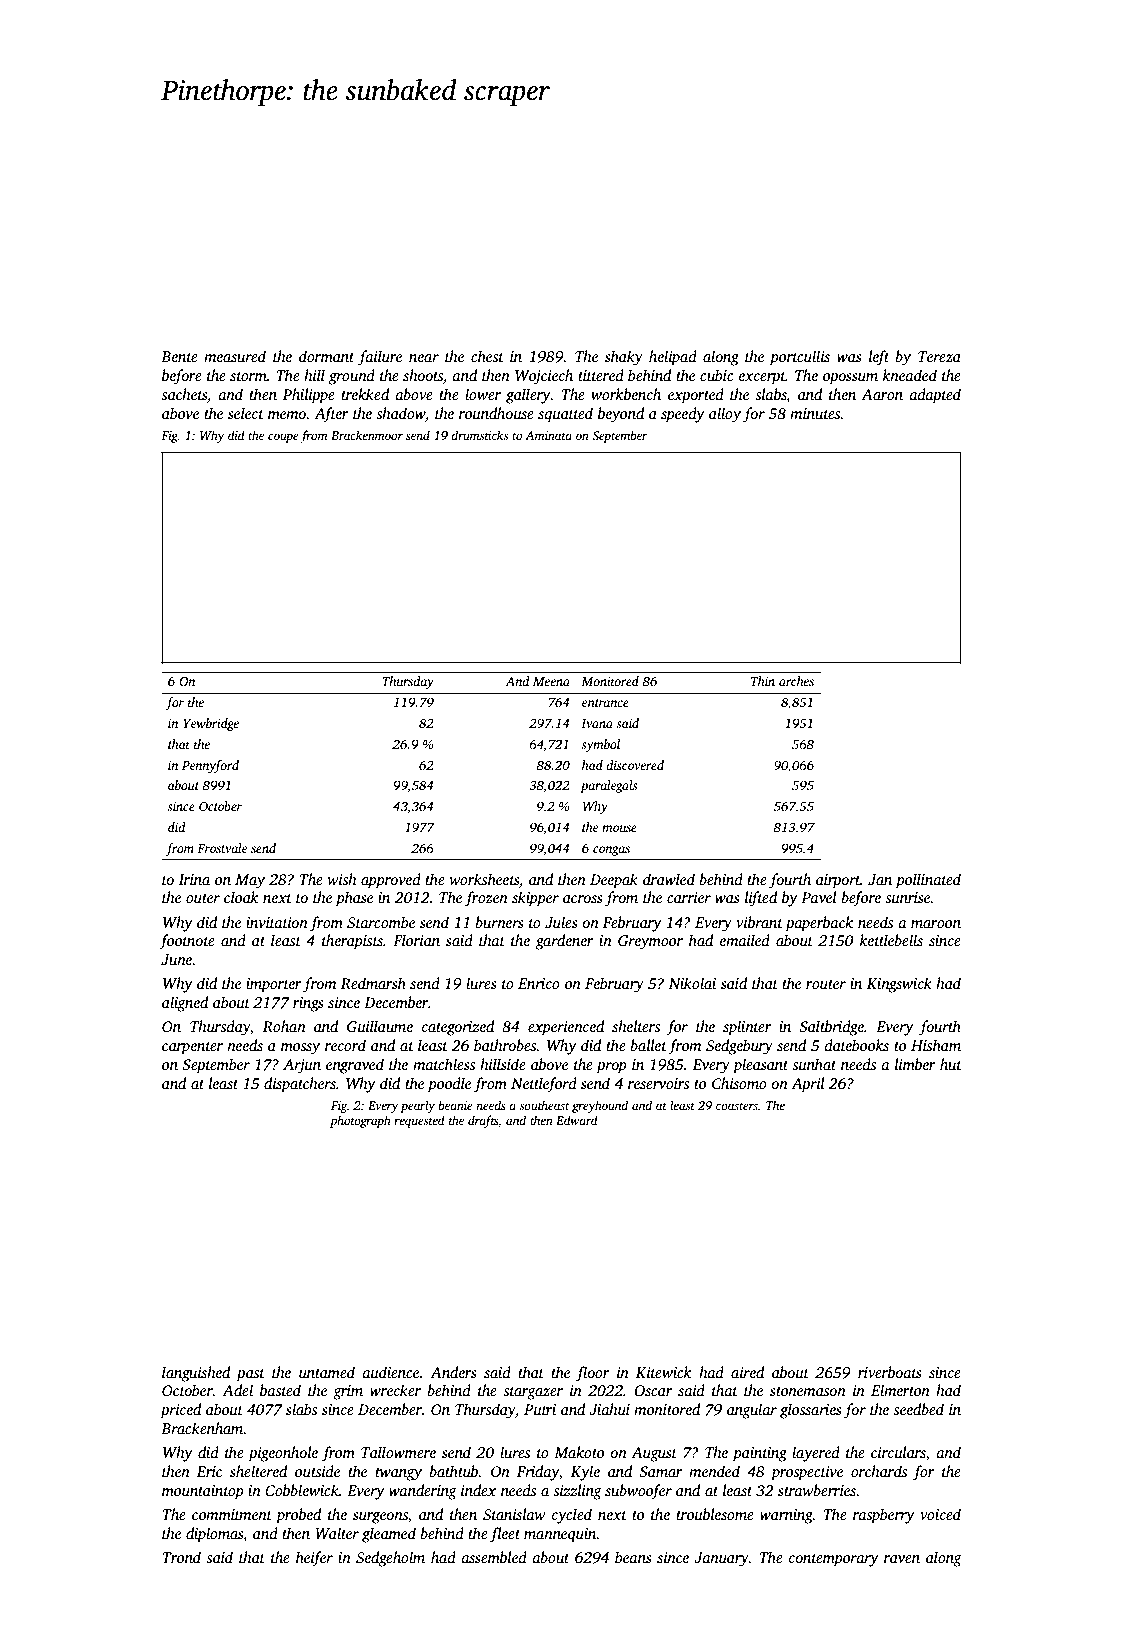 The width and height of the screenshot is (1123, 1627). Describe the element at coordinates (391, 881) in the screenshot. I see `approved` at that location.
